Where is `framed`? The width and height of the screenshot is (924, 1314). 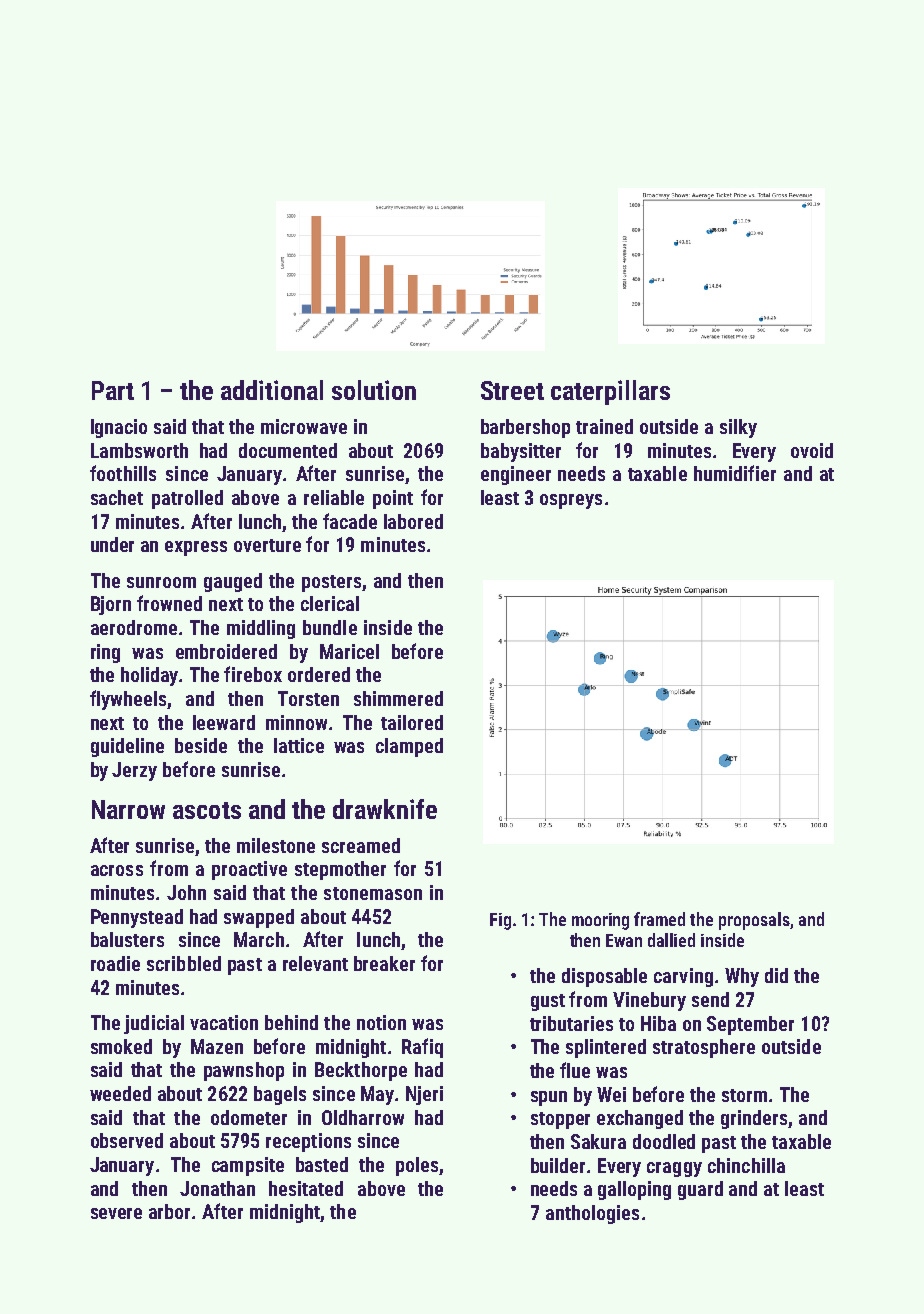
framed is located at coordinates (659, 919).
